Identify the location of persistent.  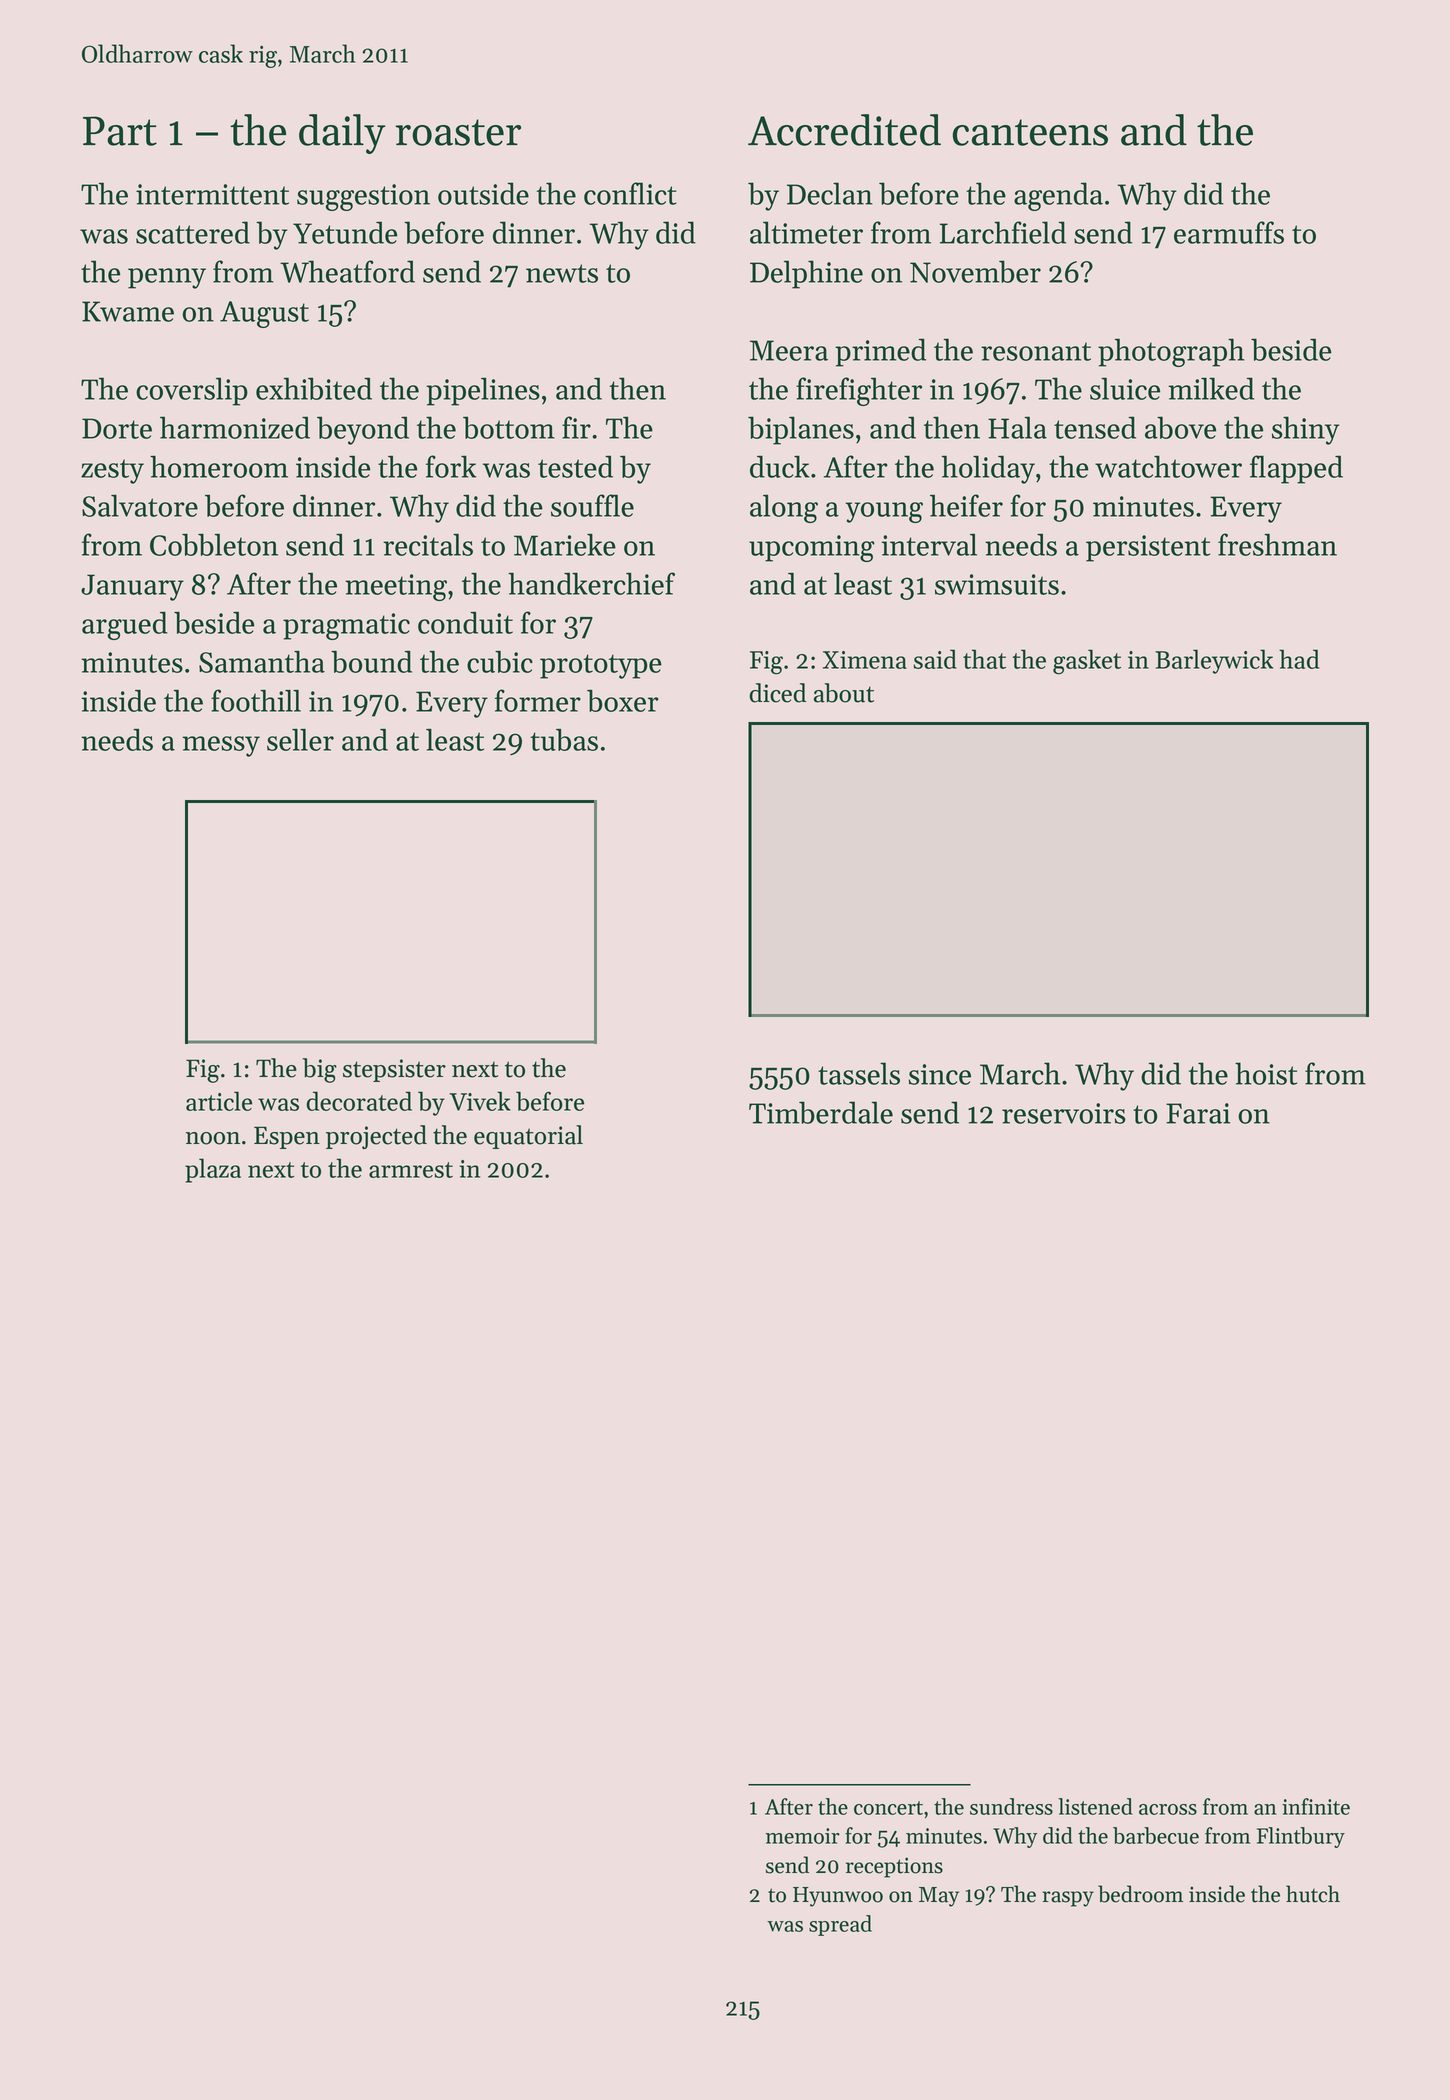
(1148, 548).
